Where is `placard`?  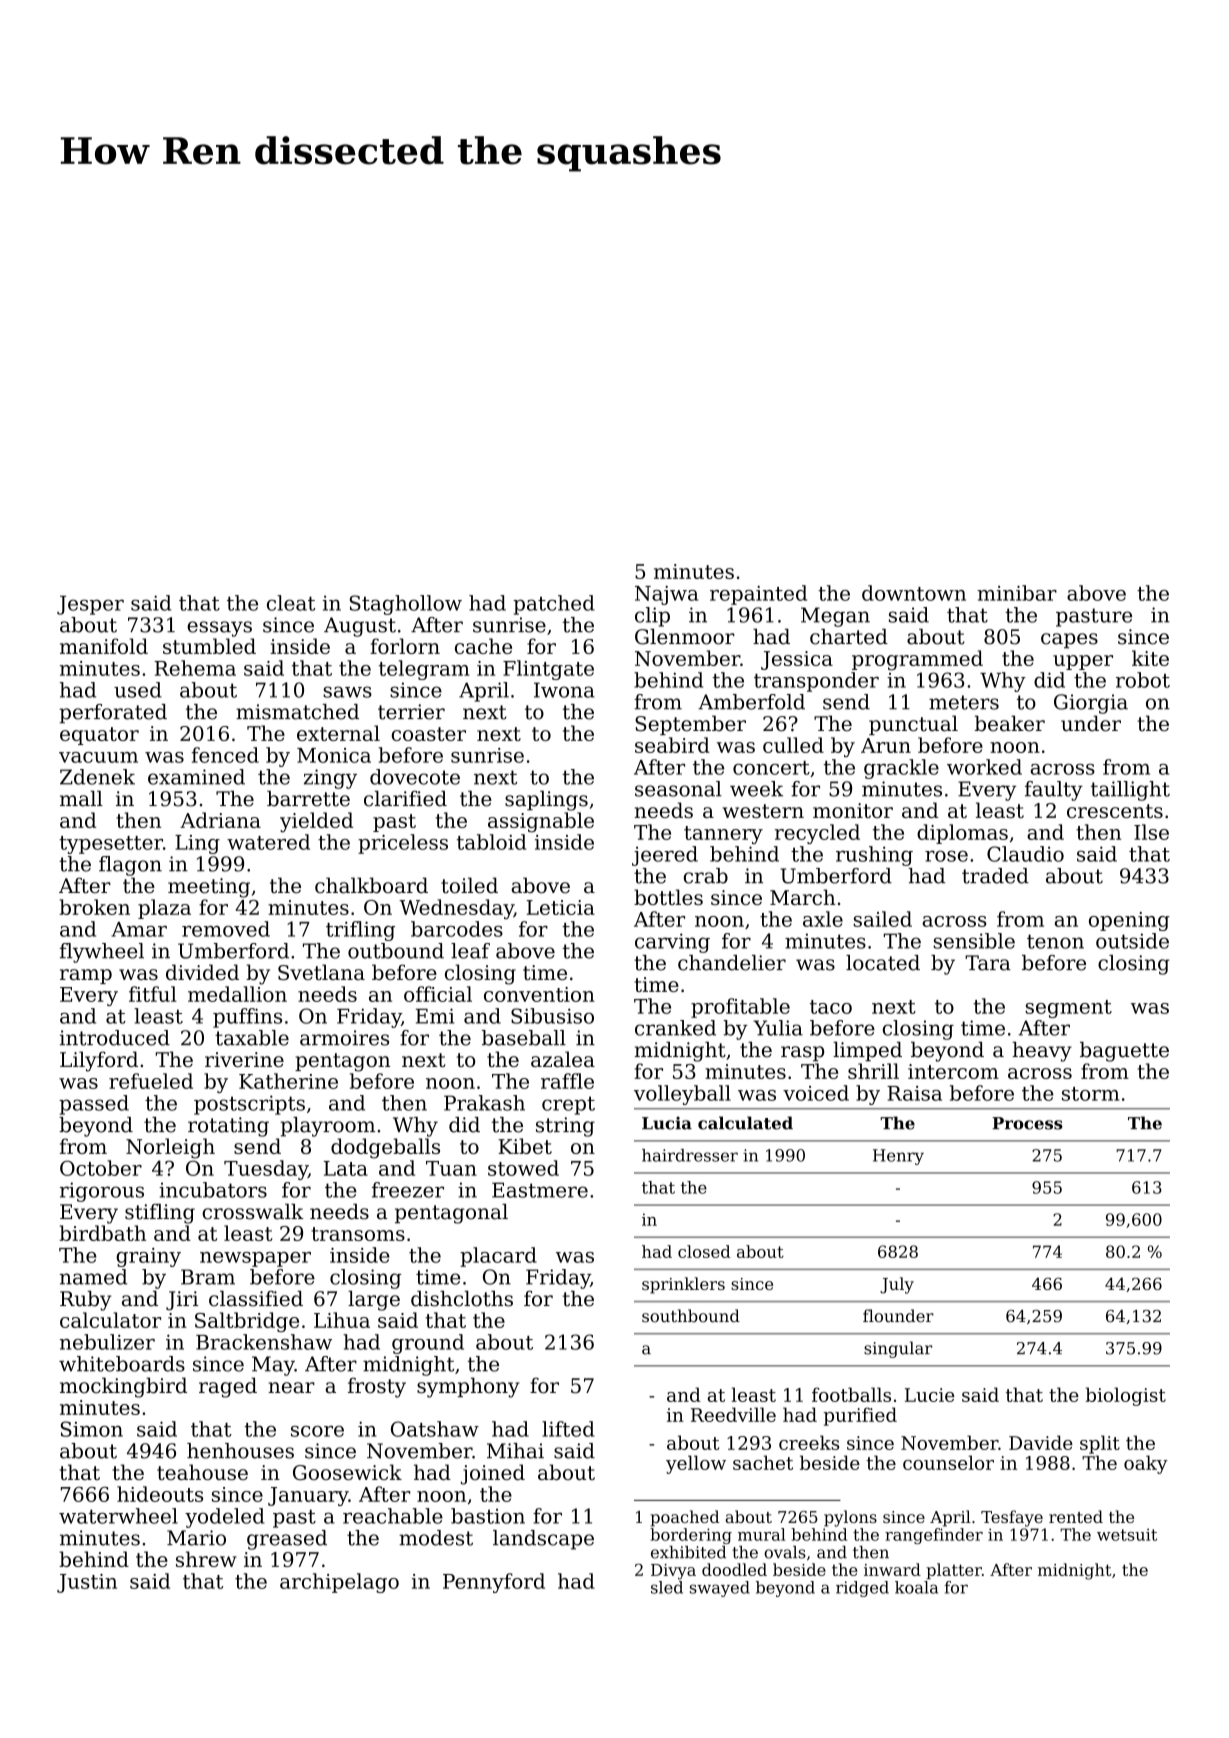 placard is located at coordinates (498, 1257).
